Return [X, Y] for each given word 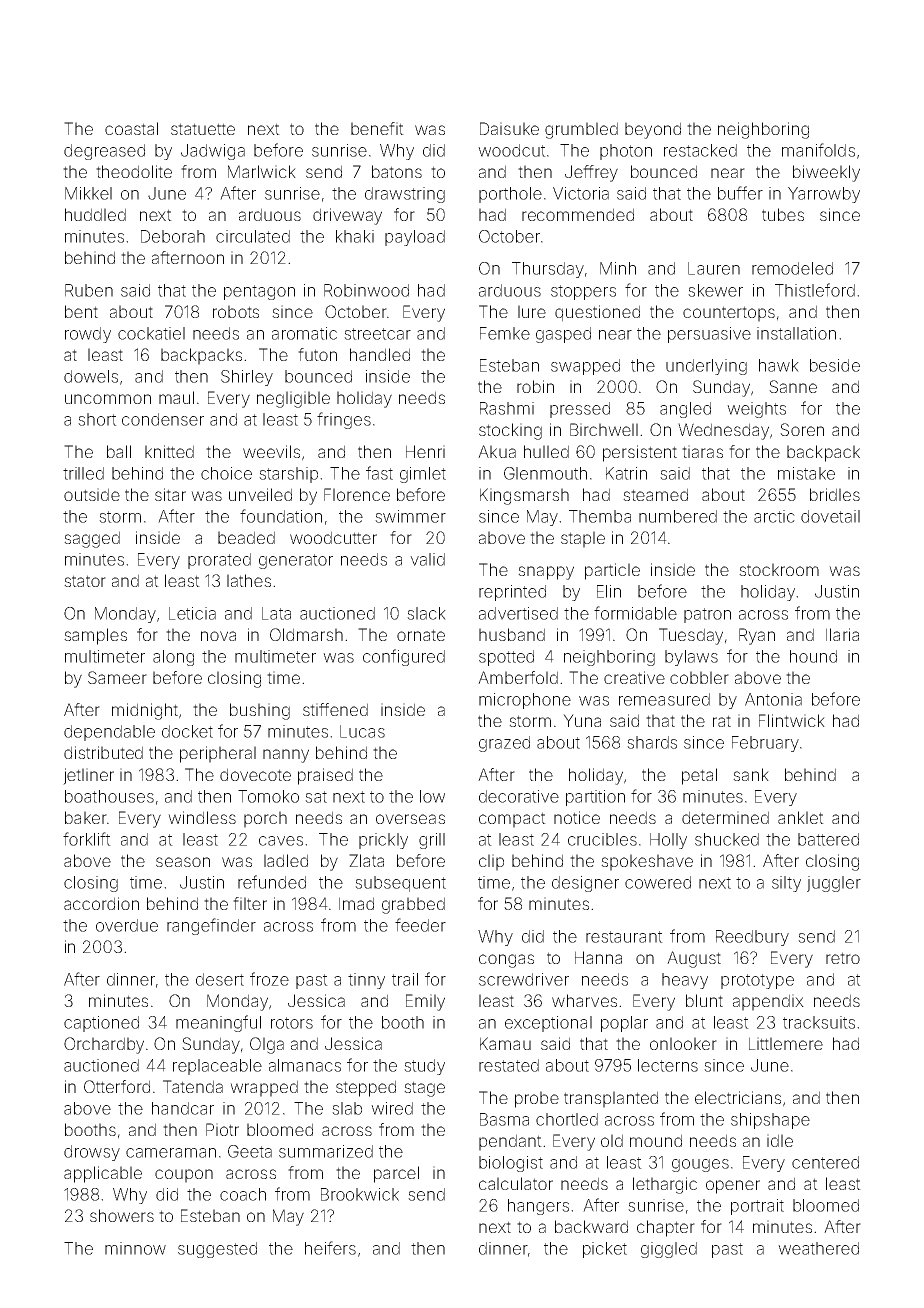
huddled [95, 214]
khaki [355, 236]
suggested [217, 1250]
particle [612, 571]
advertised [518, 613]
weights [756, 410]
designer [585, 884]
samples [95, 636]
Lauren [714, 268]
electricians [738, 1097]
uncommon [108, 399]
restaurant [624, 937]
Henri [425, 451]
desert [220, 979]
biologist [511, 1164]
